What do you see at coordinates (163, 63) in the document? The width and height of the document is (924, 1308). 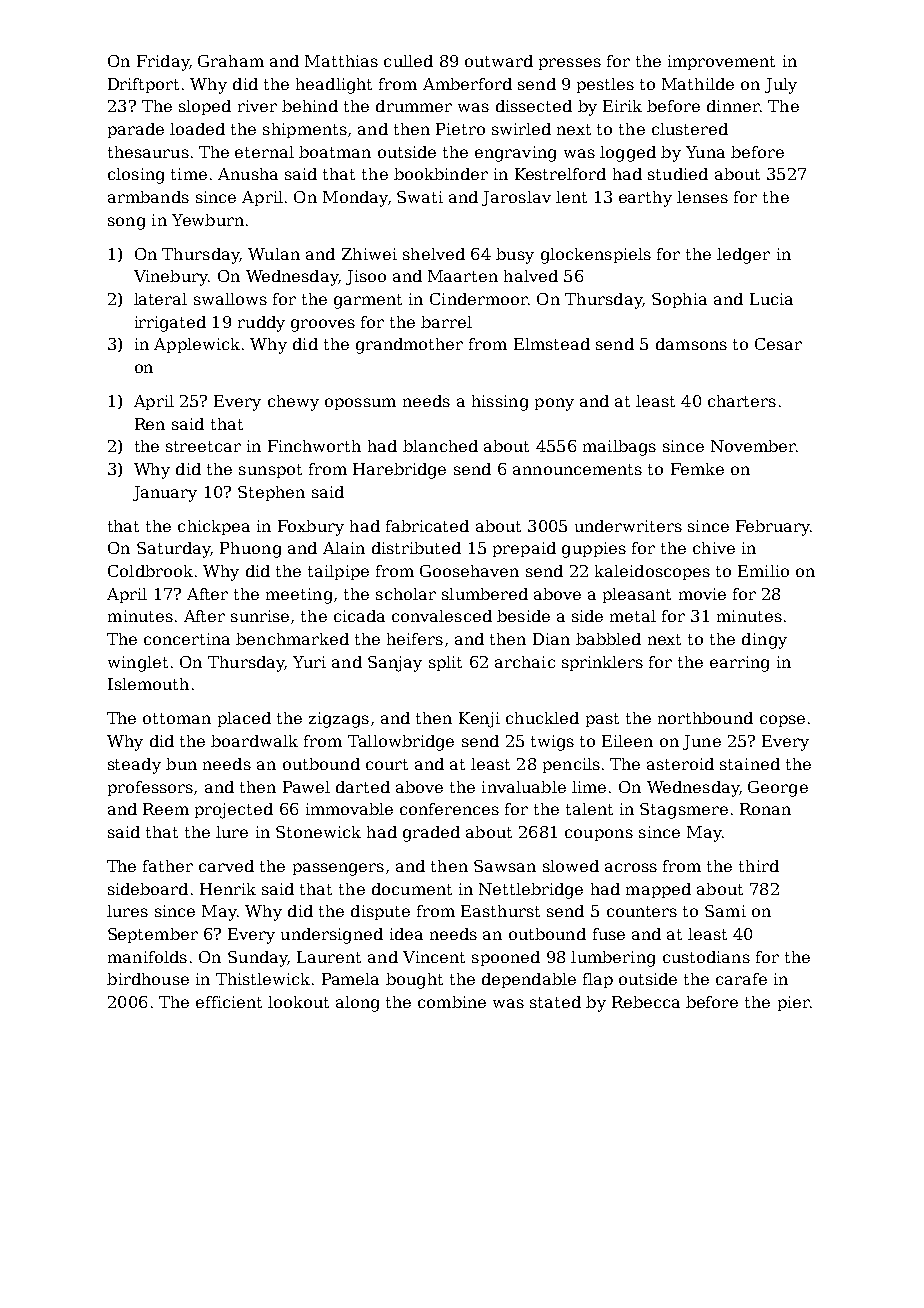 I see `Friday` at bounding box center [163, 63].
